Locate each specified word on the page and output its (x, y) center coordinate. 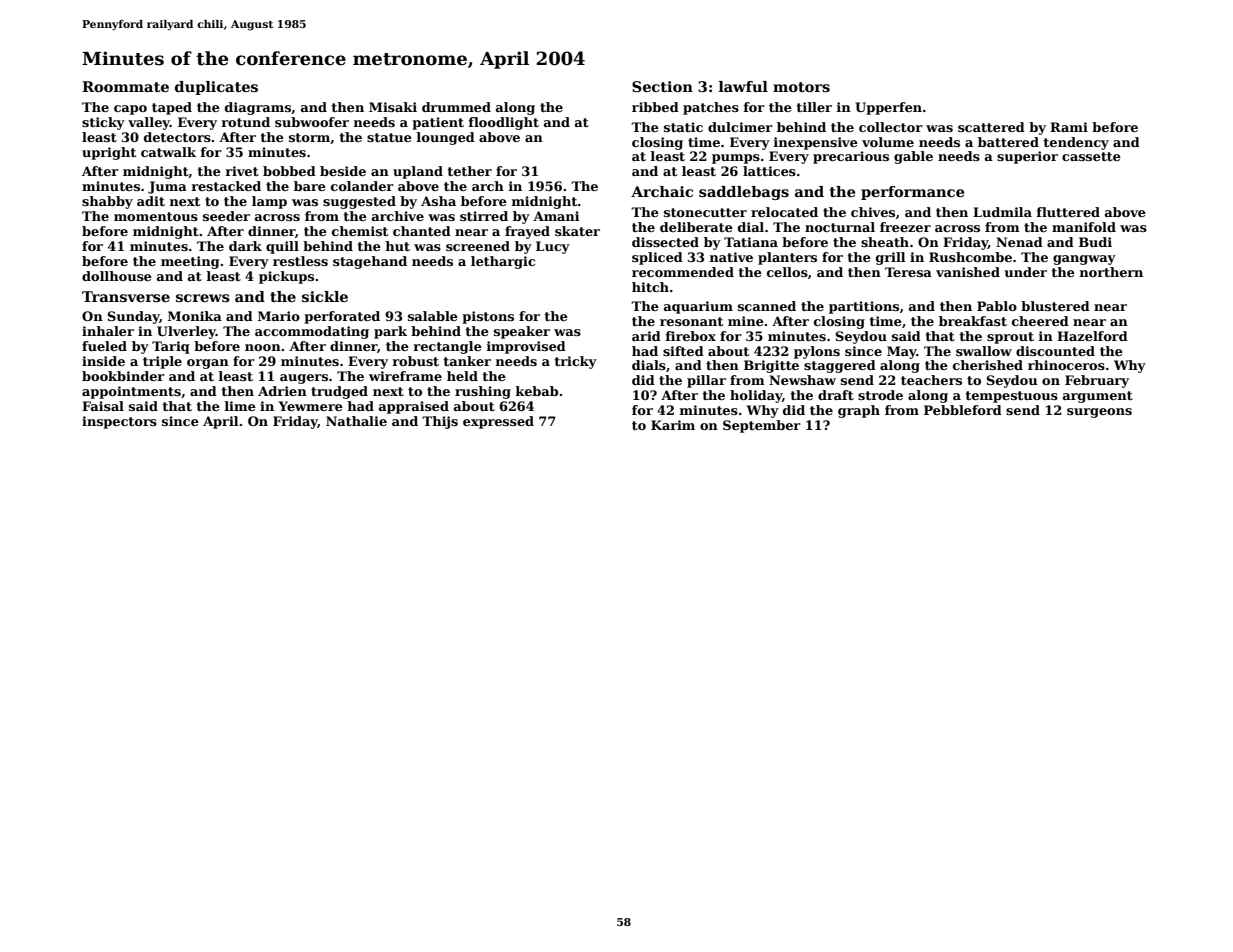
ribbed (655, 107)
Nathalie (356, 421)
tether (469, 171)
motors (801, 87)
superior (1027, 157)
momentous (156, 216)
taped (172, 108)
